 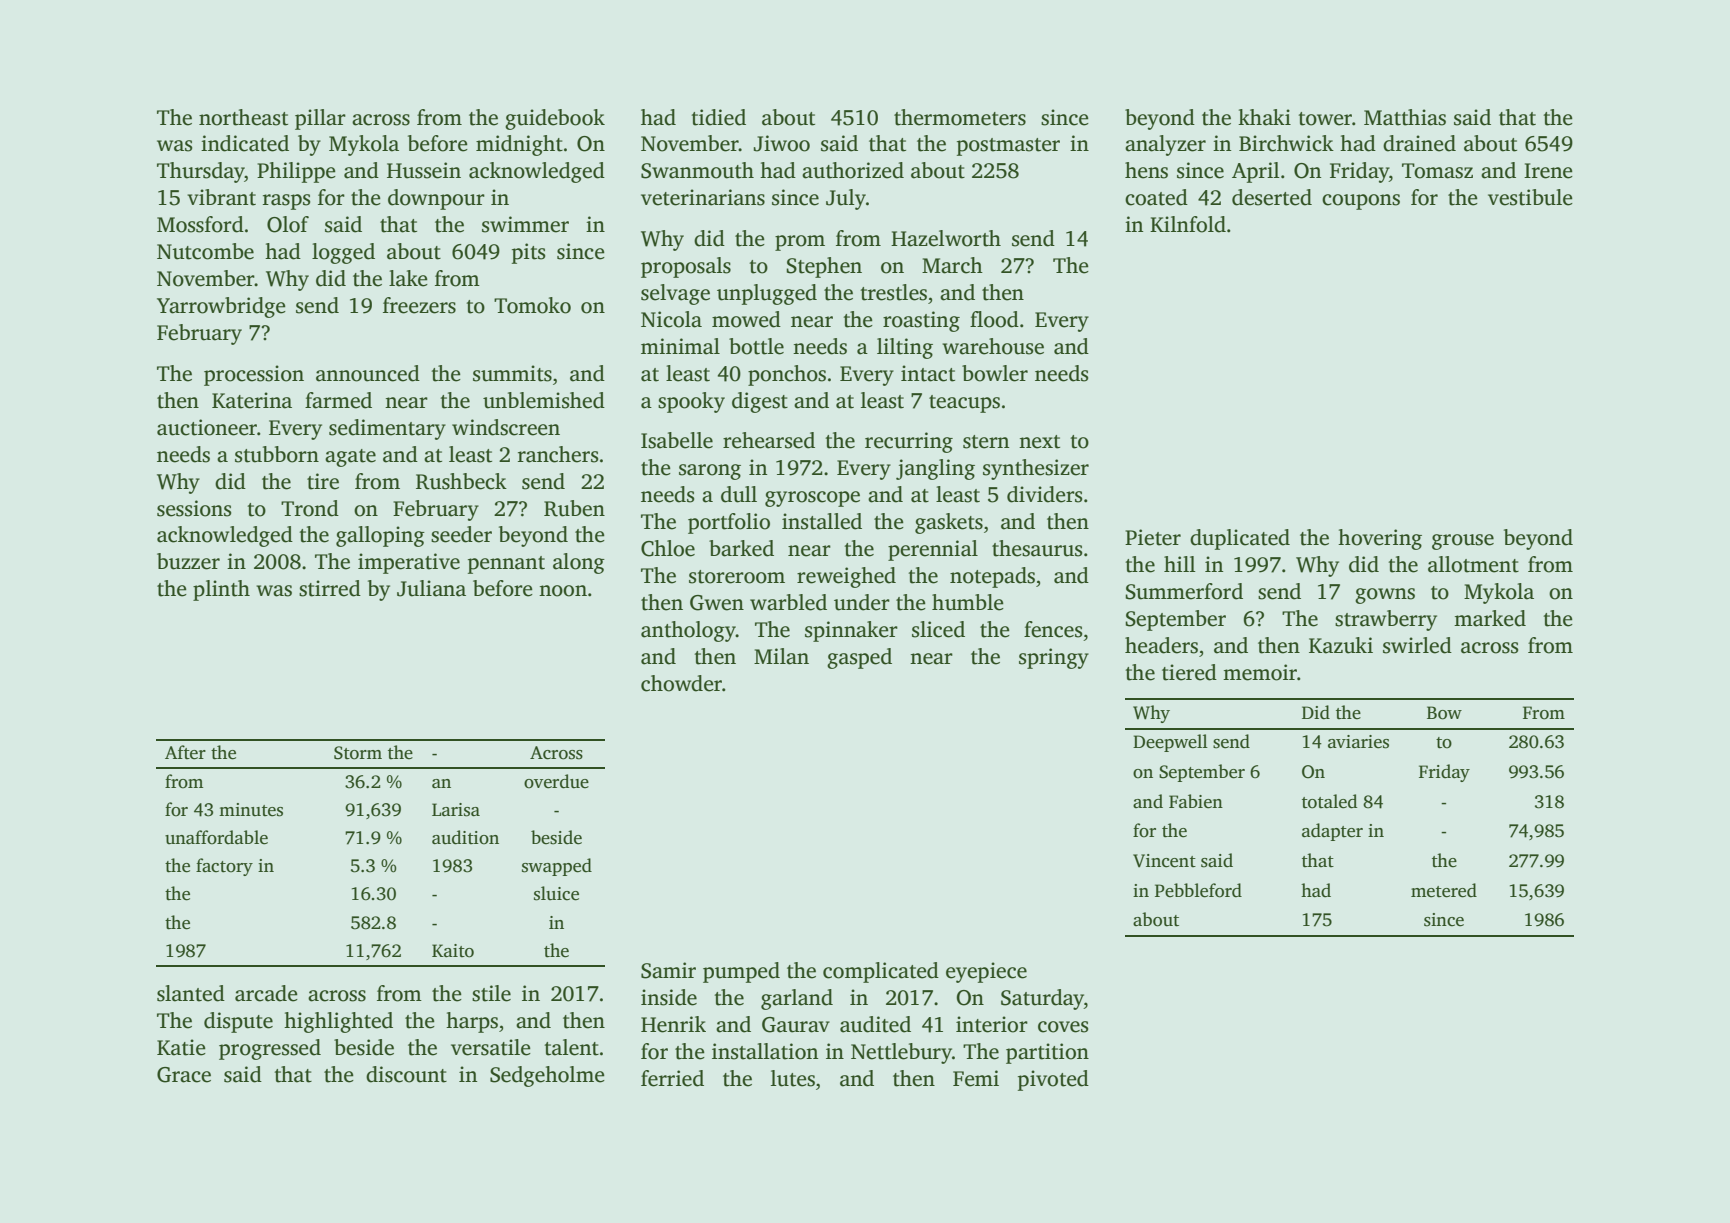 What do you see at coordinates (909, 442) in the image?
I see `recurring` at bounding box center [909, 442].
